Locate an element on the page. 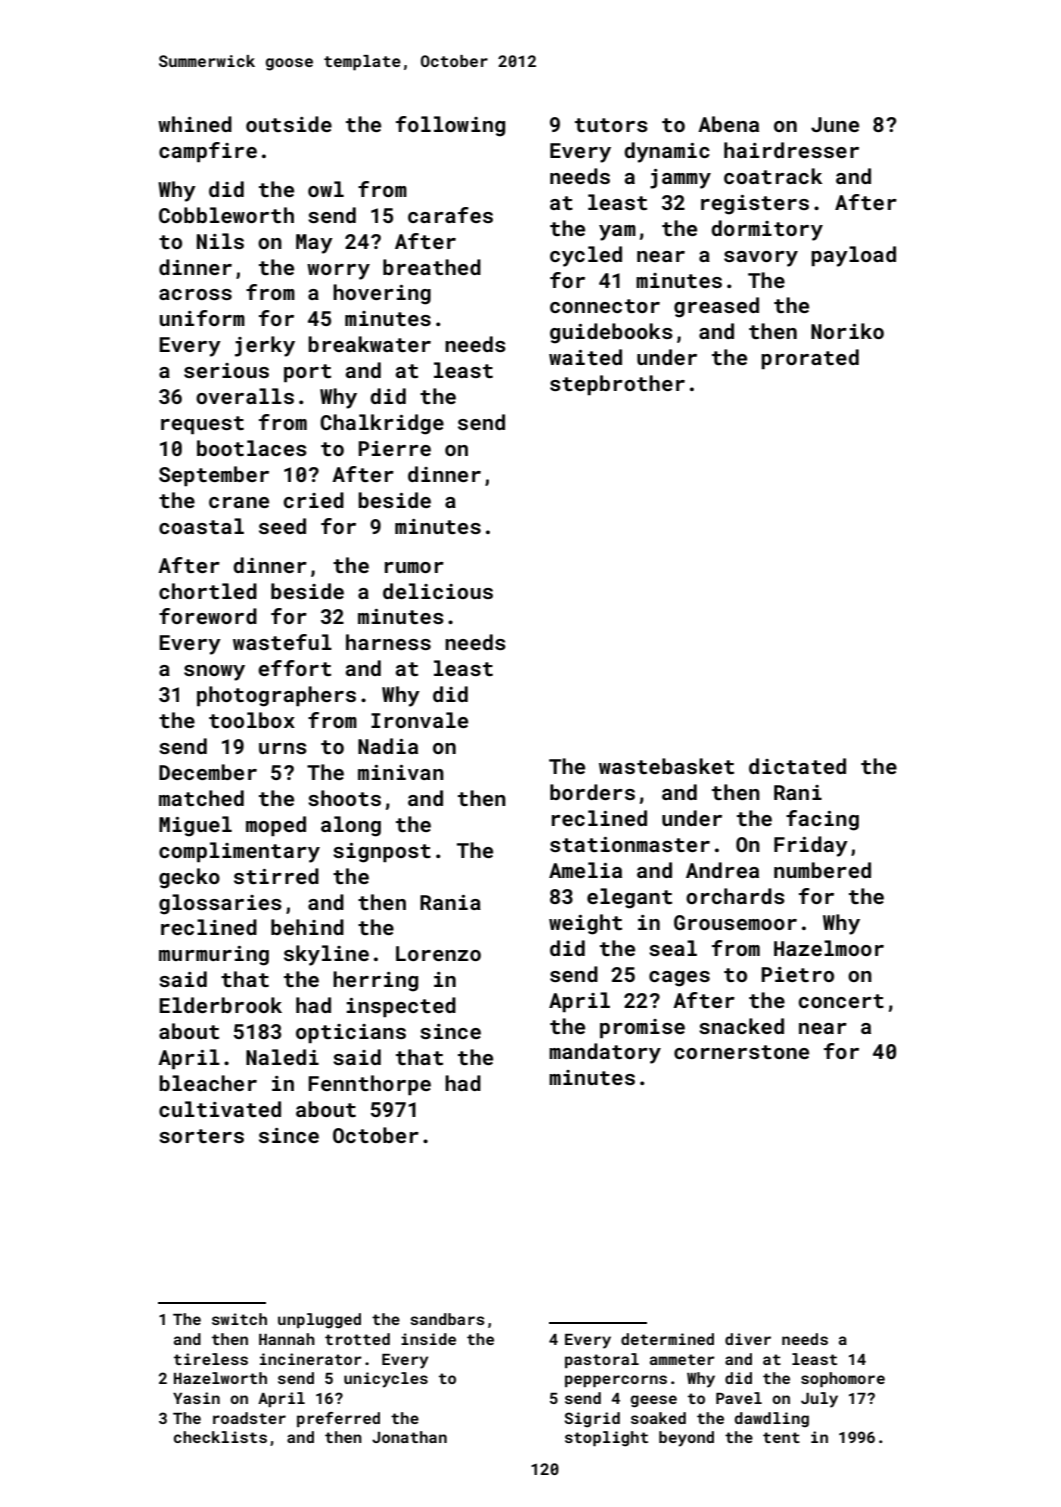  roadster is located at coordinates (249, 1418).
